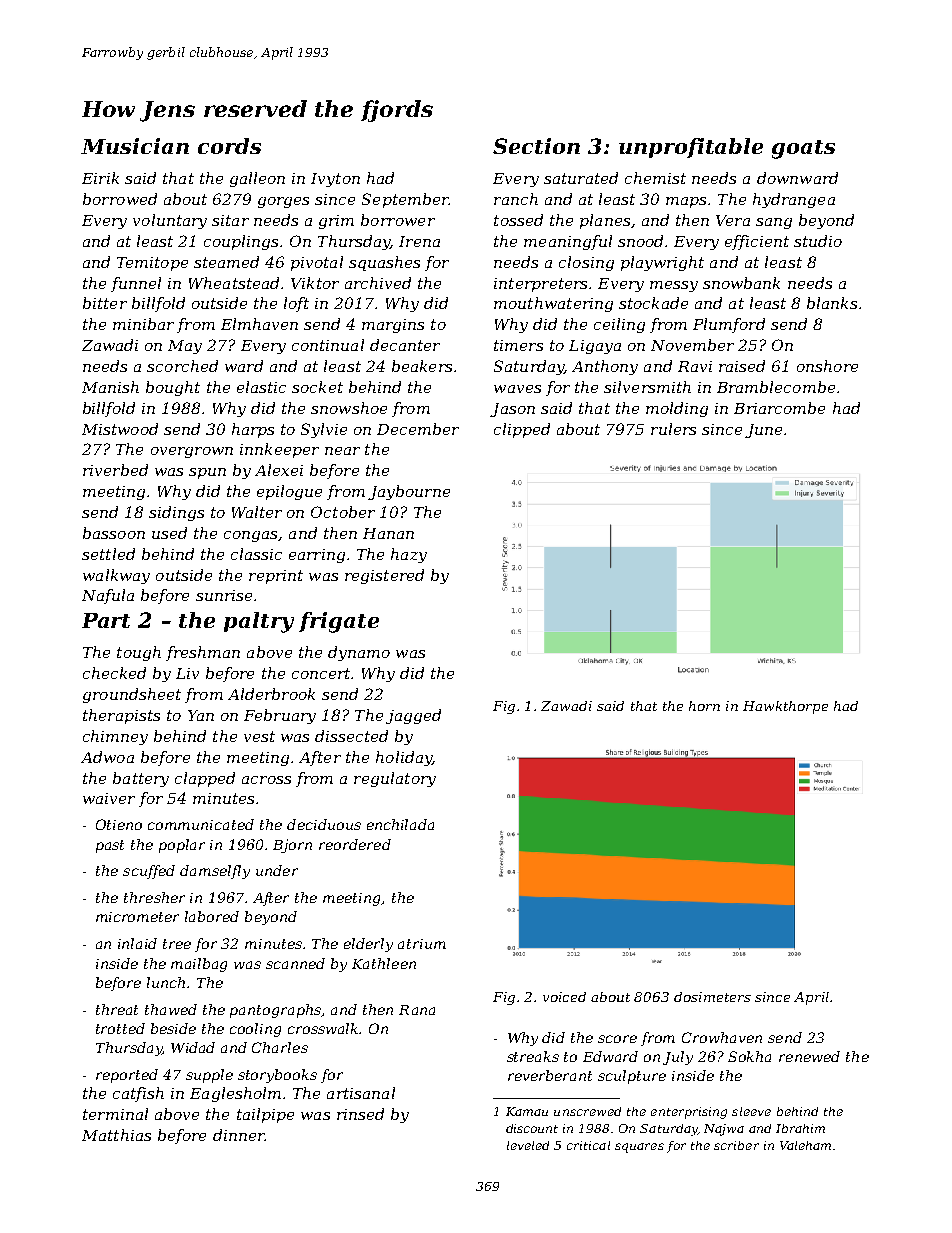  Describe the element at coordinates (413, 716) in the screenshot. I see `jagged` at that location.
